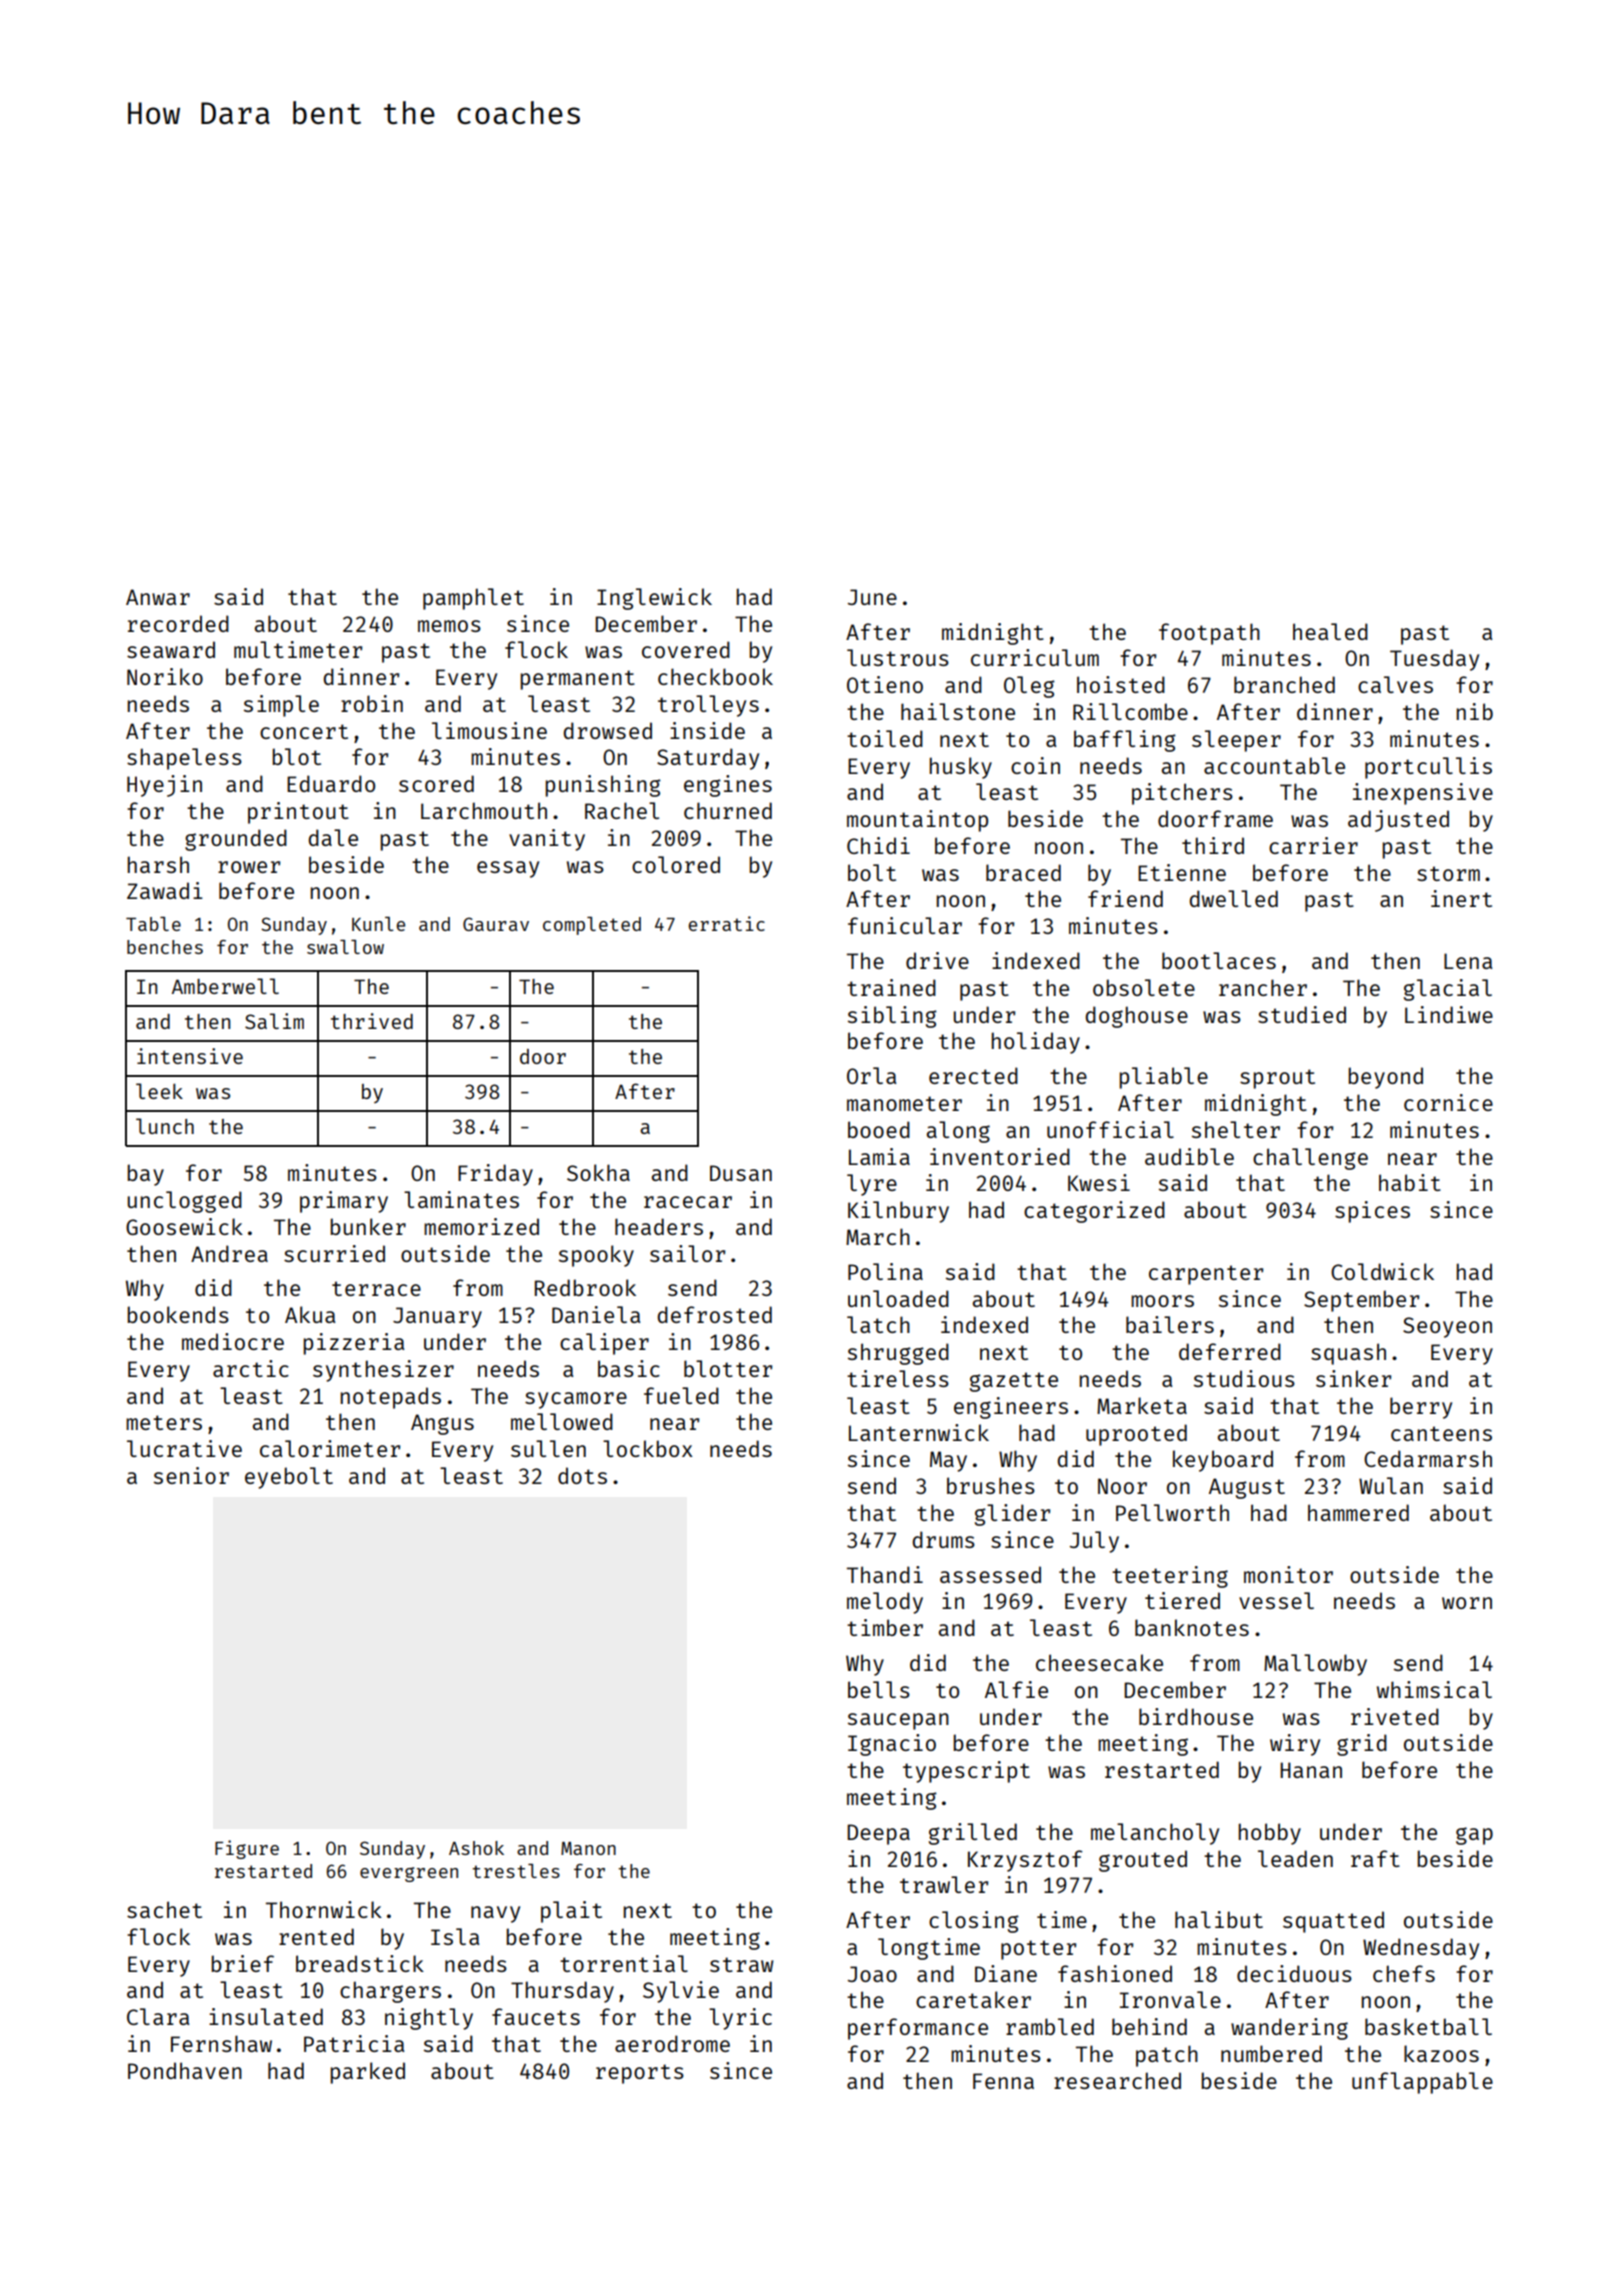  I want to click on Andrea, so click(229, 1253).
